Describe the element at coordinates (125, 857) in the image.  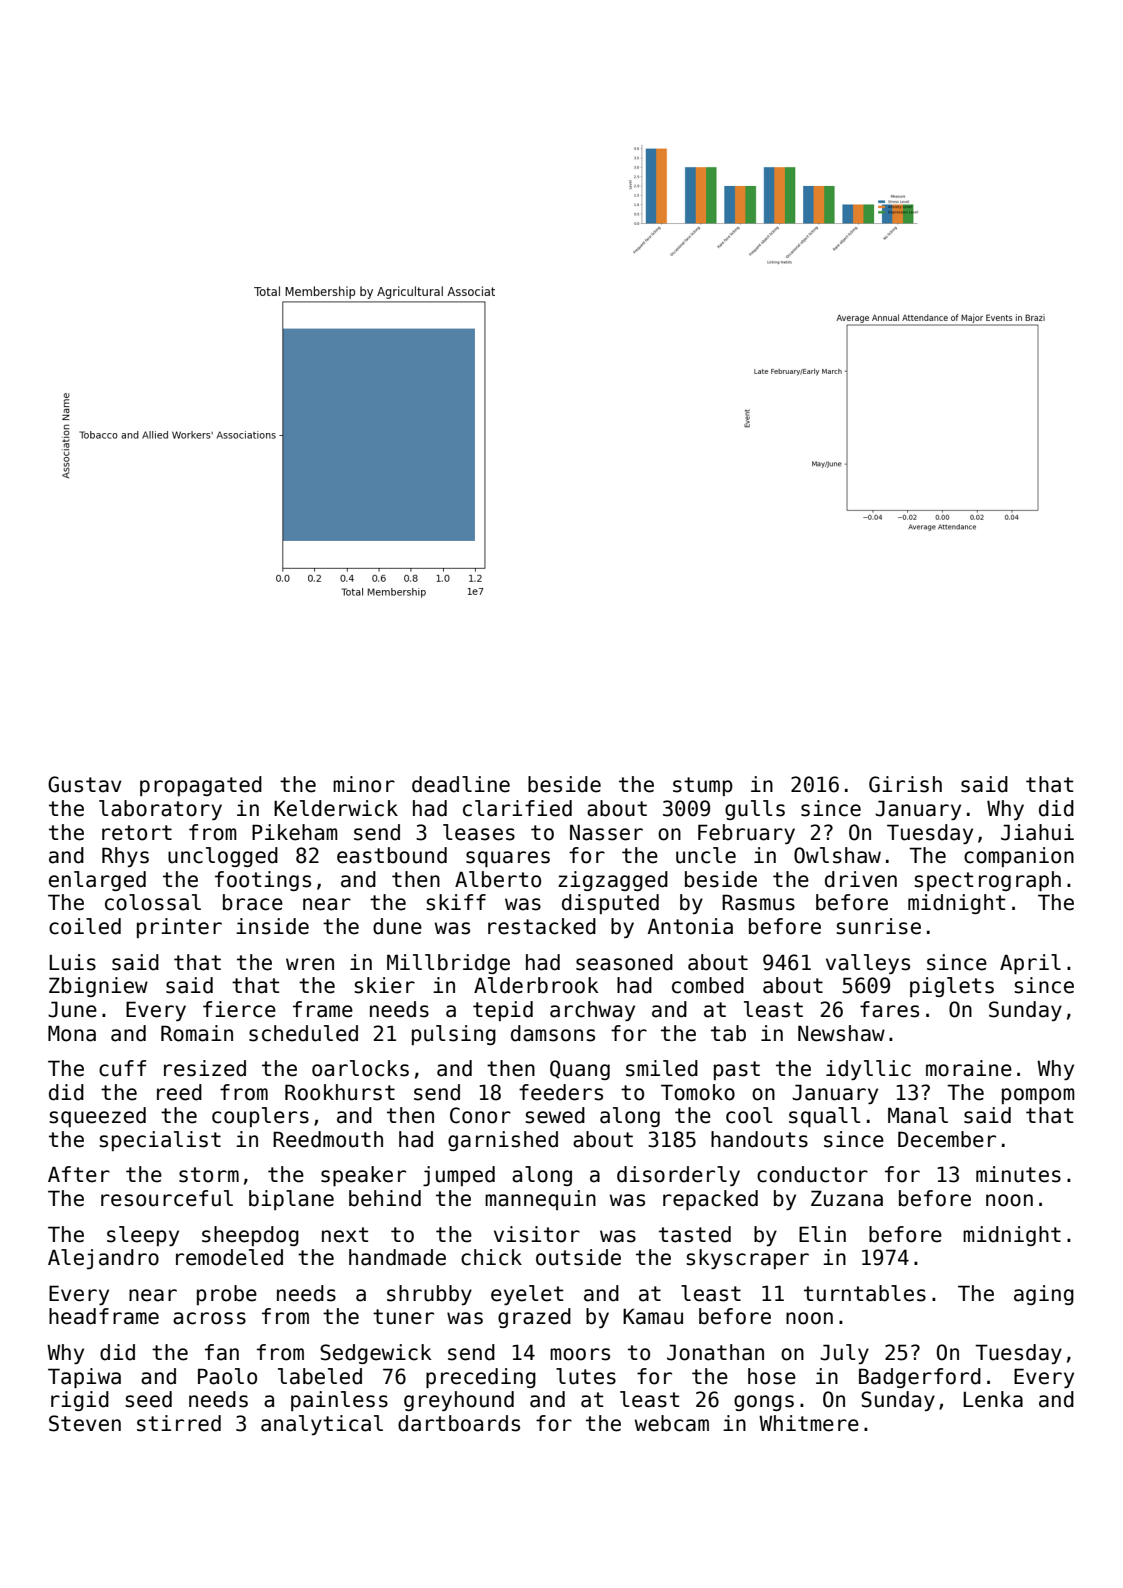
I see `Rhys` at that location.
